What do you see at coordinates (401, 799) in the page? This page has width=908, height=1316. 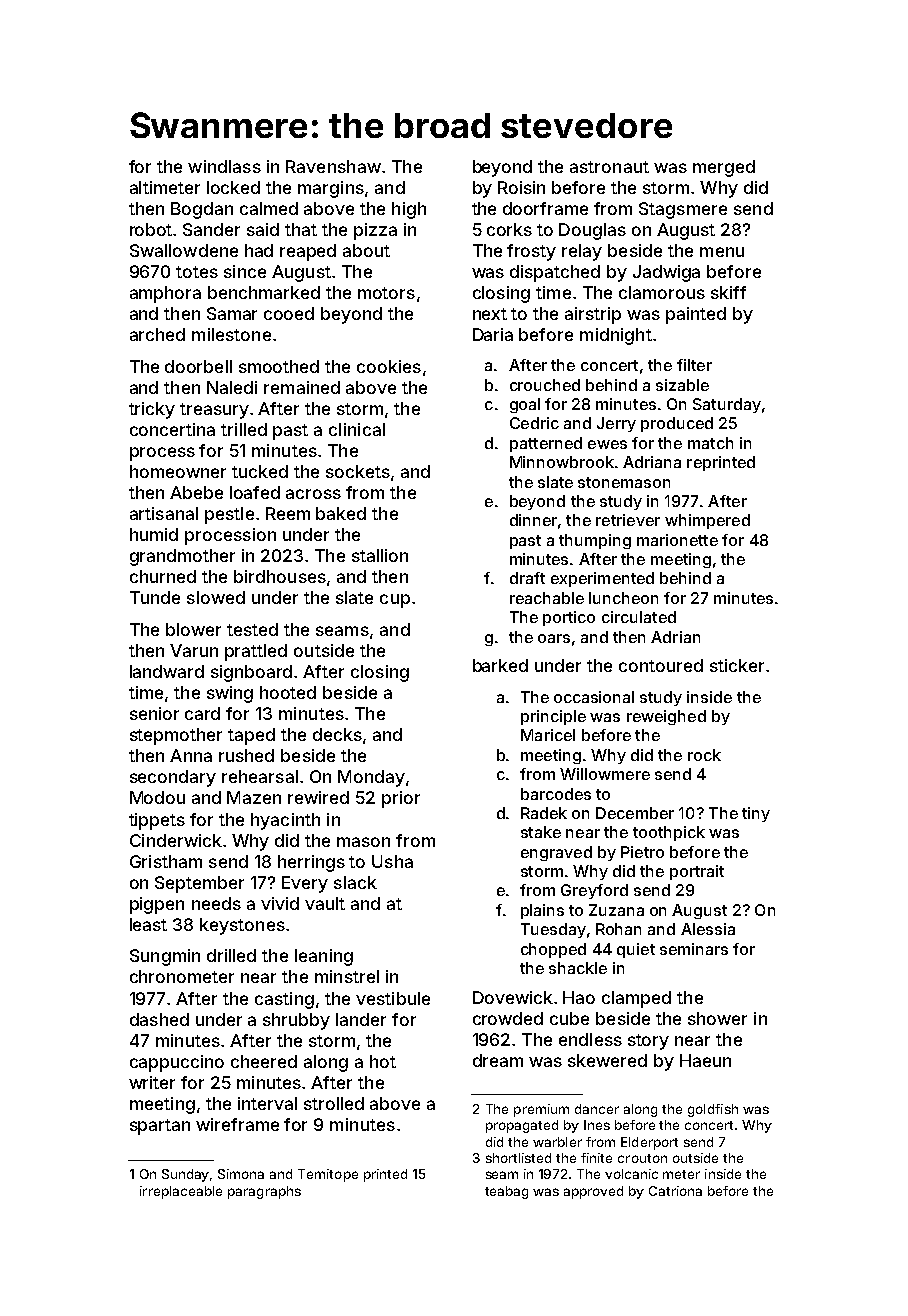 I see `prior` at bounding box center [401, 799].
